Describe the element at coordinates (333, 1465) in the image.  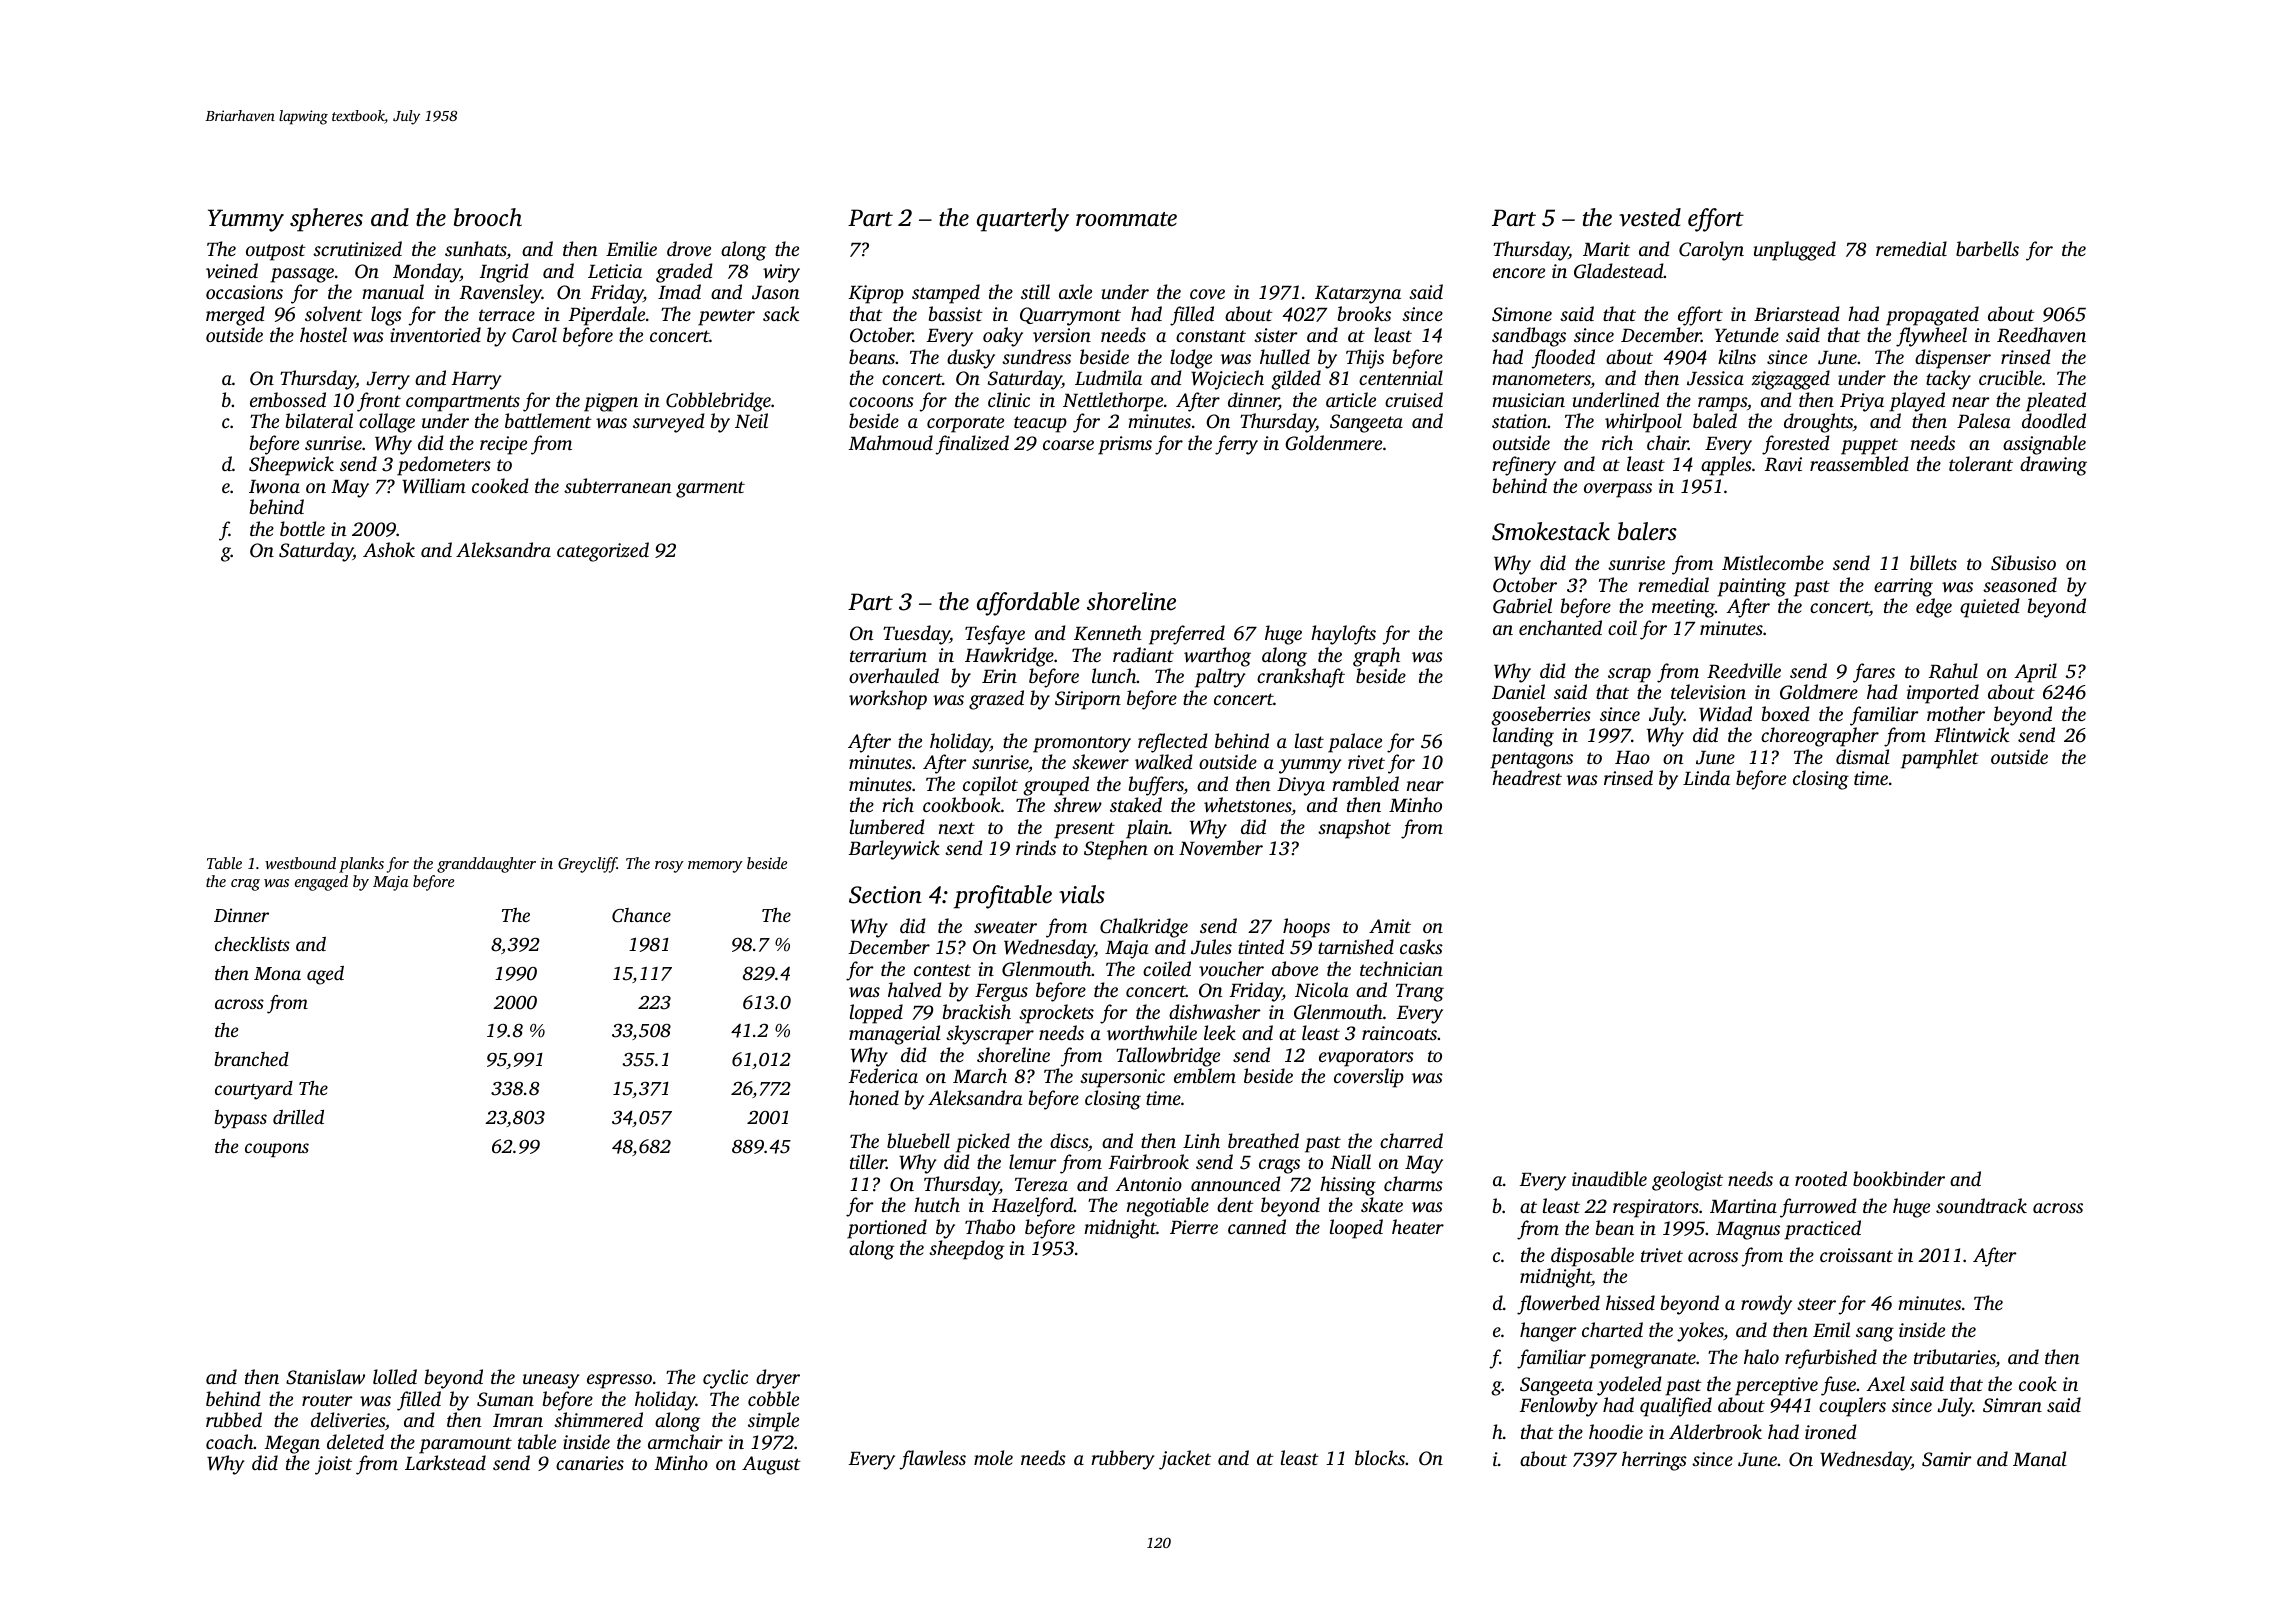
I see `joist` at that location.
